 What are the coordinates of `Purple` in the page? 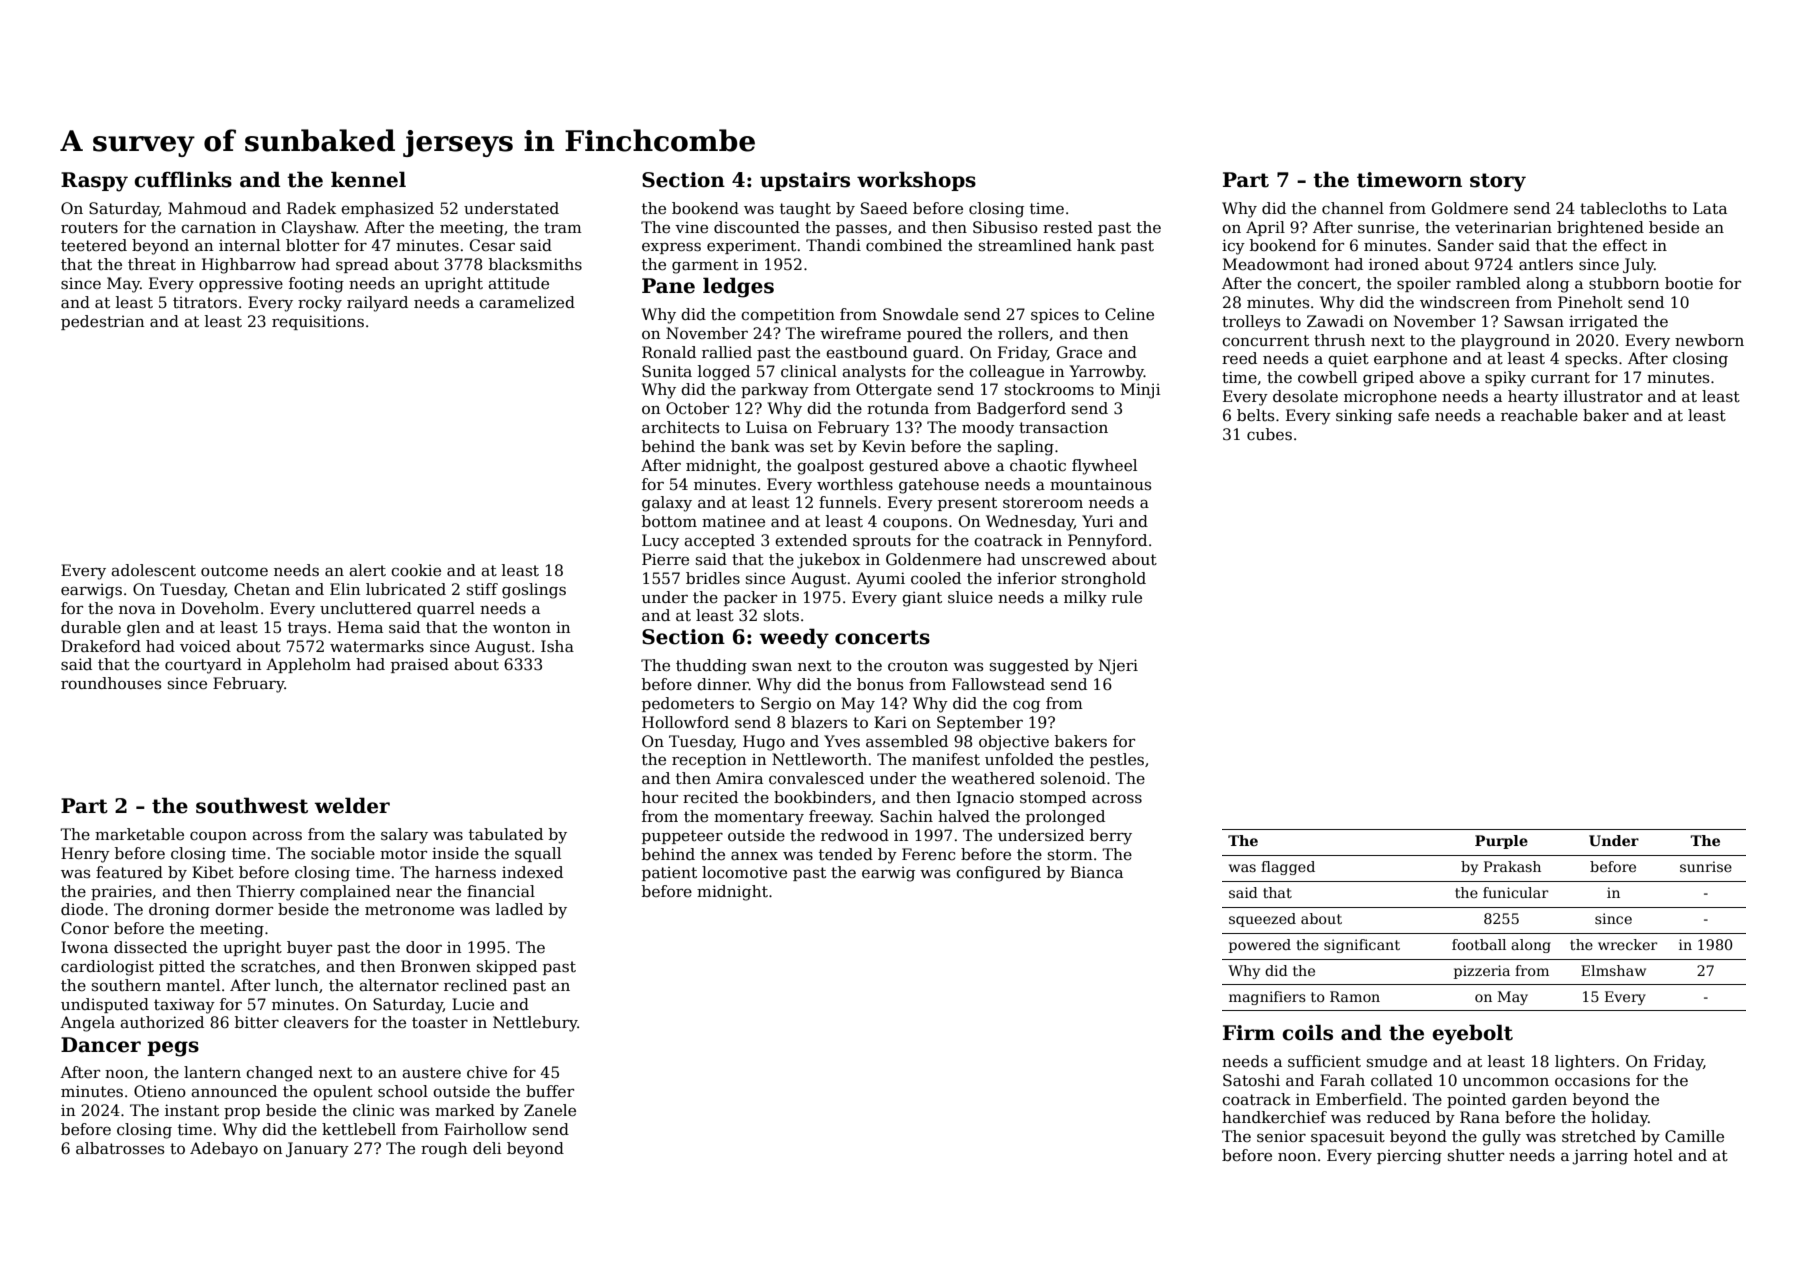 It's located at (1501, 842).
